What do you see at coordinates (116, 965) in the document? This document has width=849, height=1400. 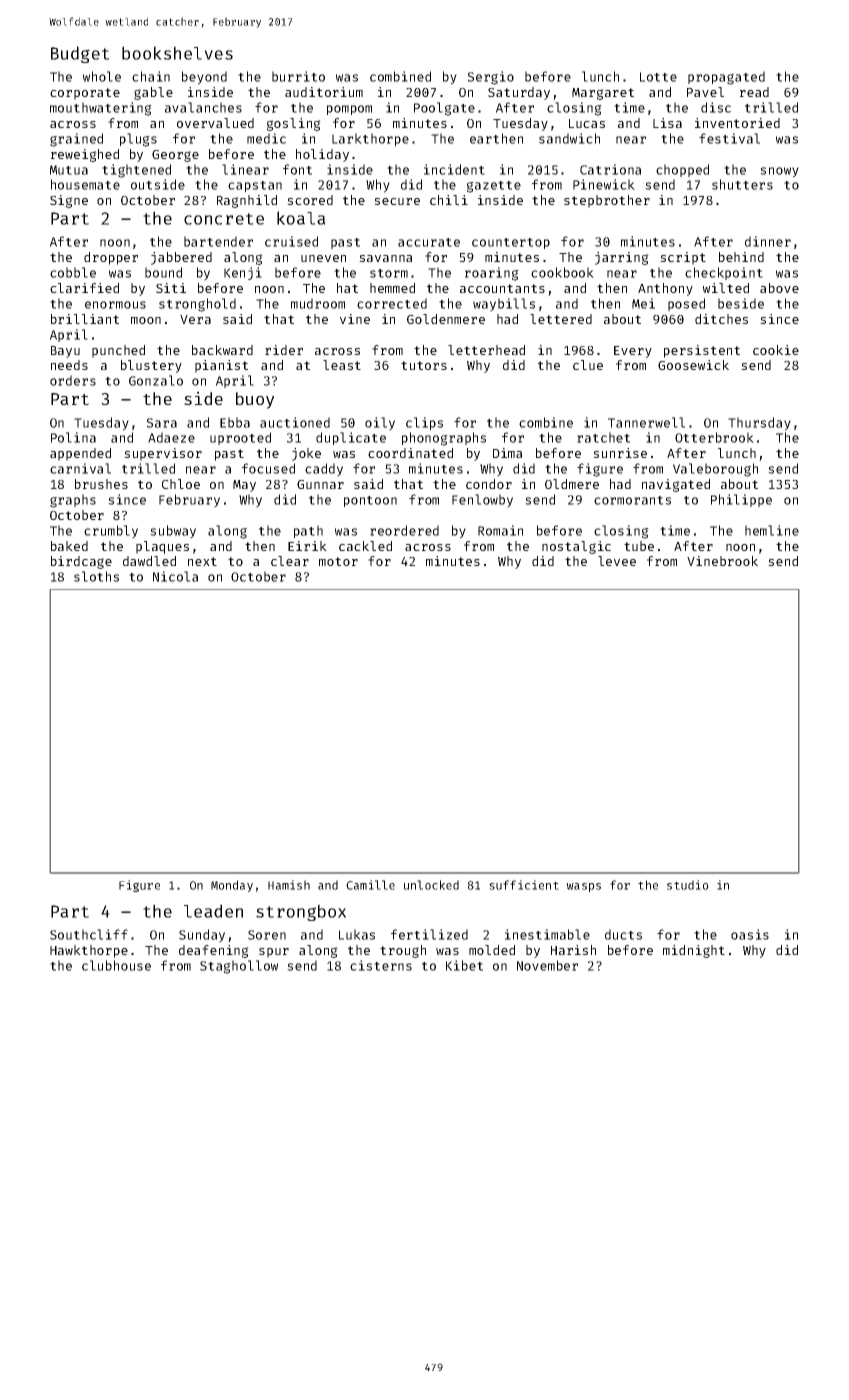 I see `clubhouse` at bounding box center [116, 965].
